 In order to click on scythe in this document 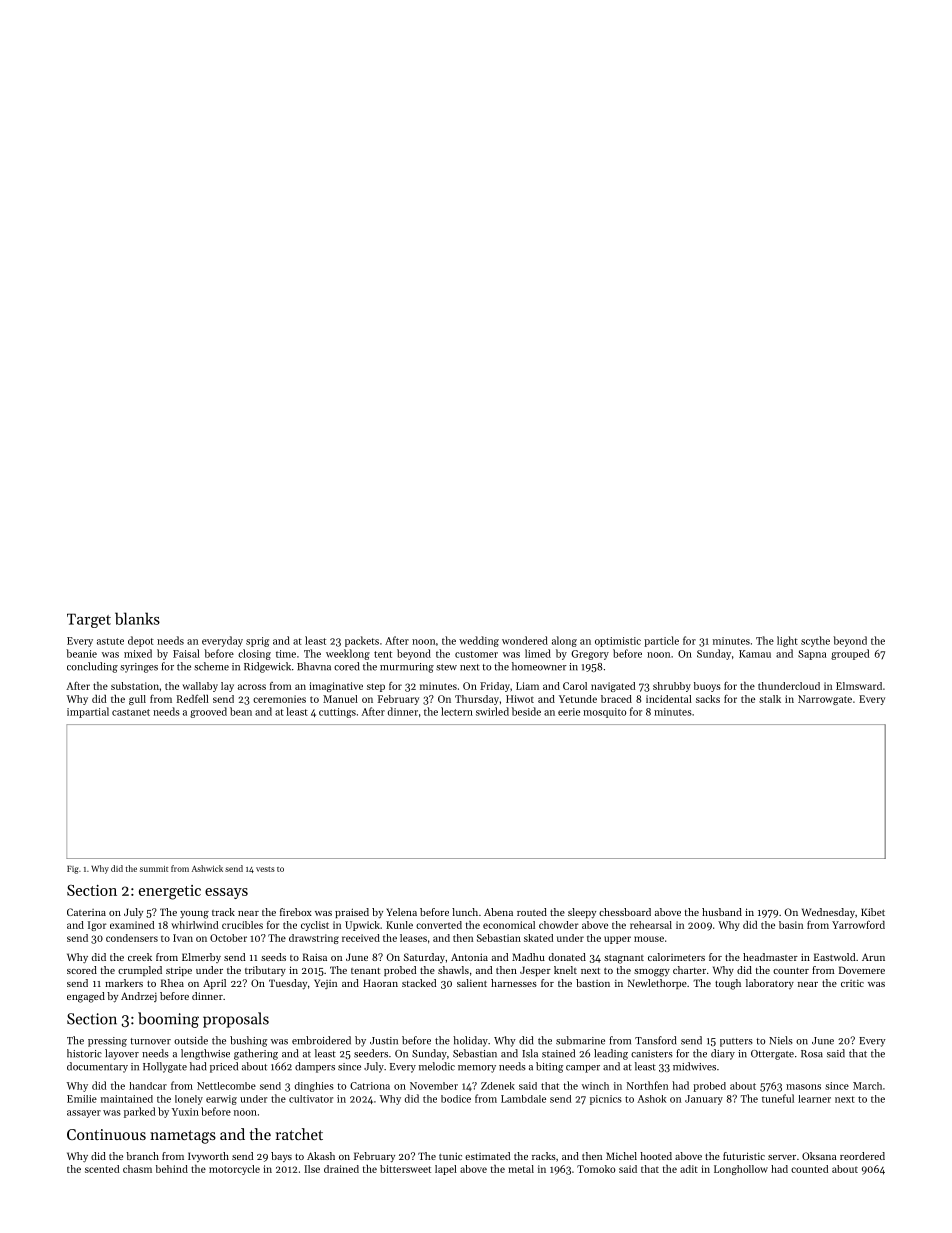, I will do `click(815, 641)`.
